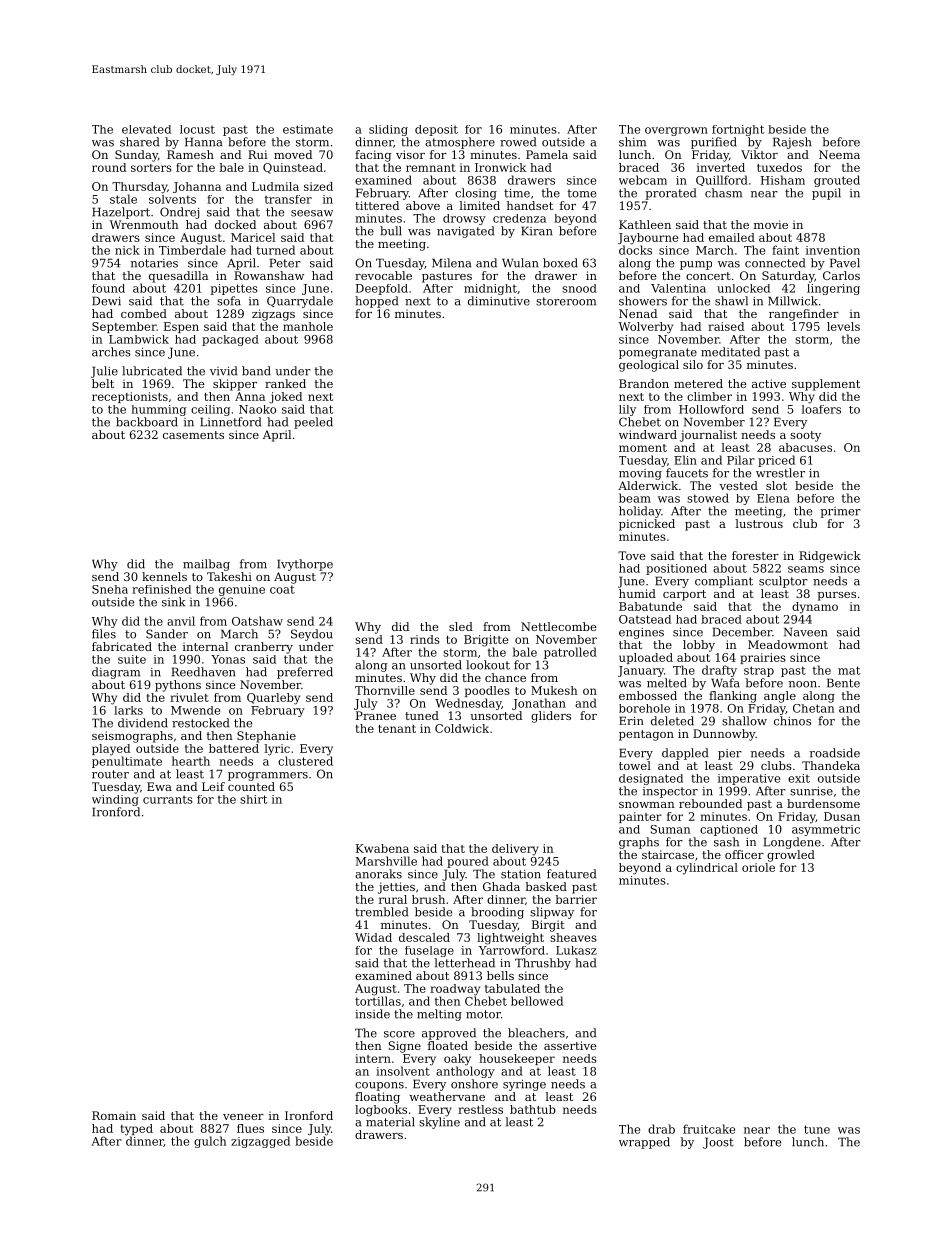 Image resolution: width=952 pixels, height=1233 pixels. Describe the element at coordinates (305, 565) in the image. I see `Ivythorpe` at that location.
